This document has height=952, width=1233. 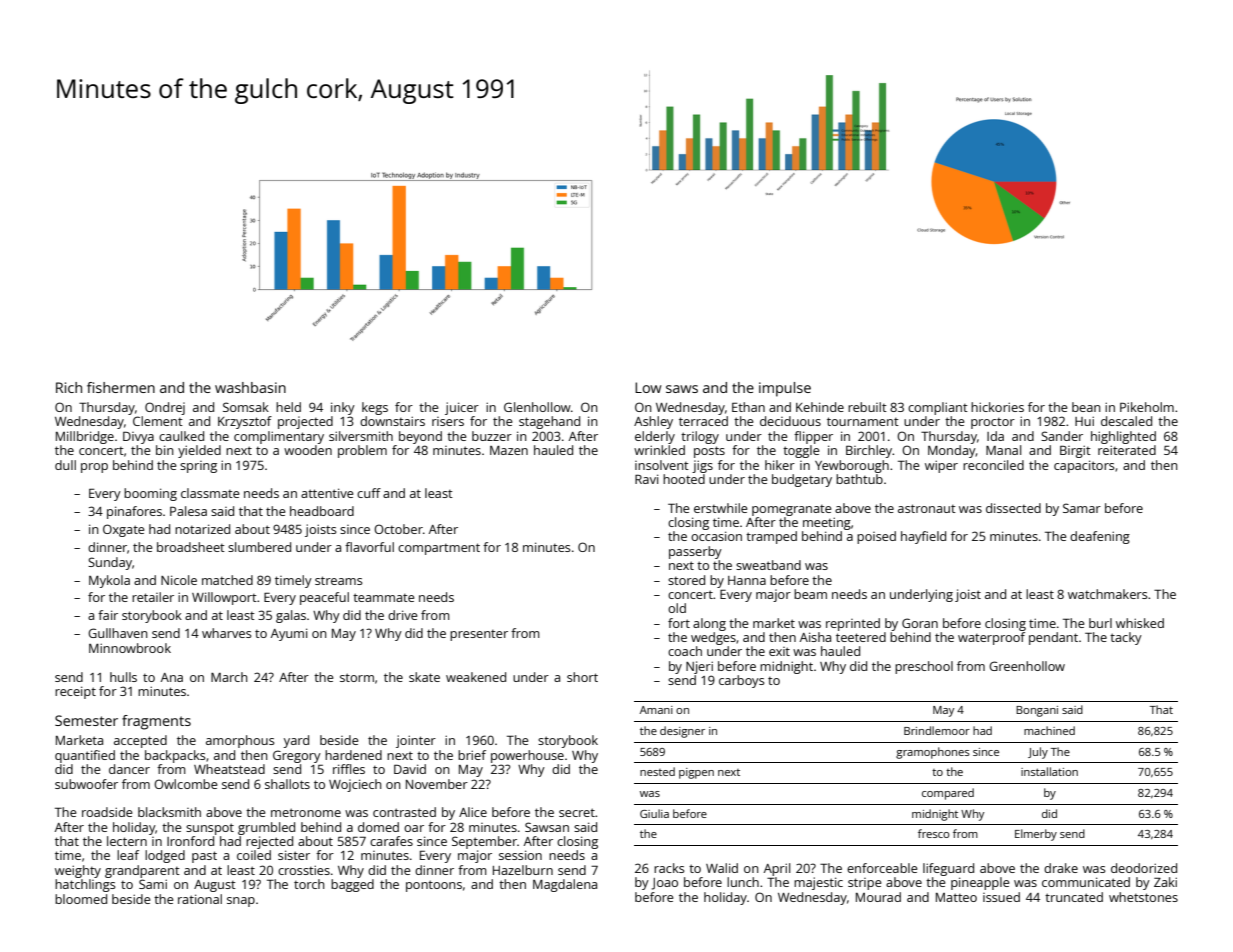 I want to click on wrinkled, so click(x=659, y=450).
